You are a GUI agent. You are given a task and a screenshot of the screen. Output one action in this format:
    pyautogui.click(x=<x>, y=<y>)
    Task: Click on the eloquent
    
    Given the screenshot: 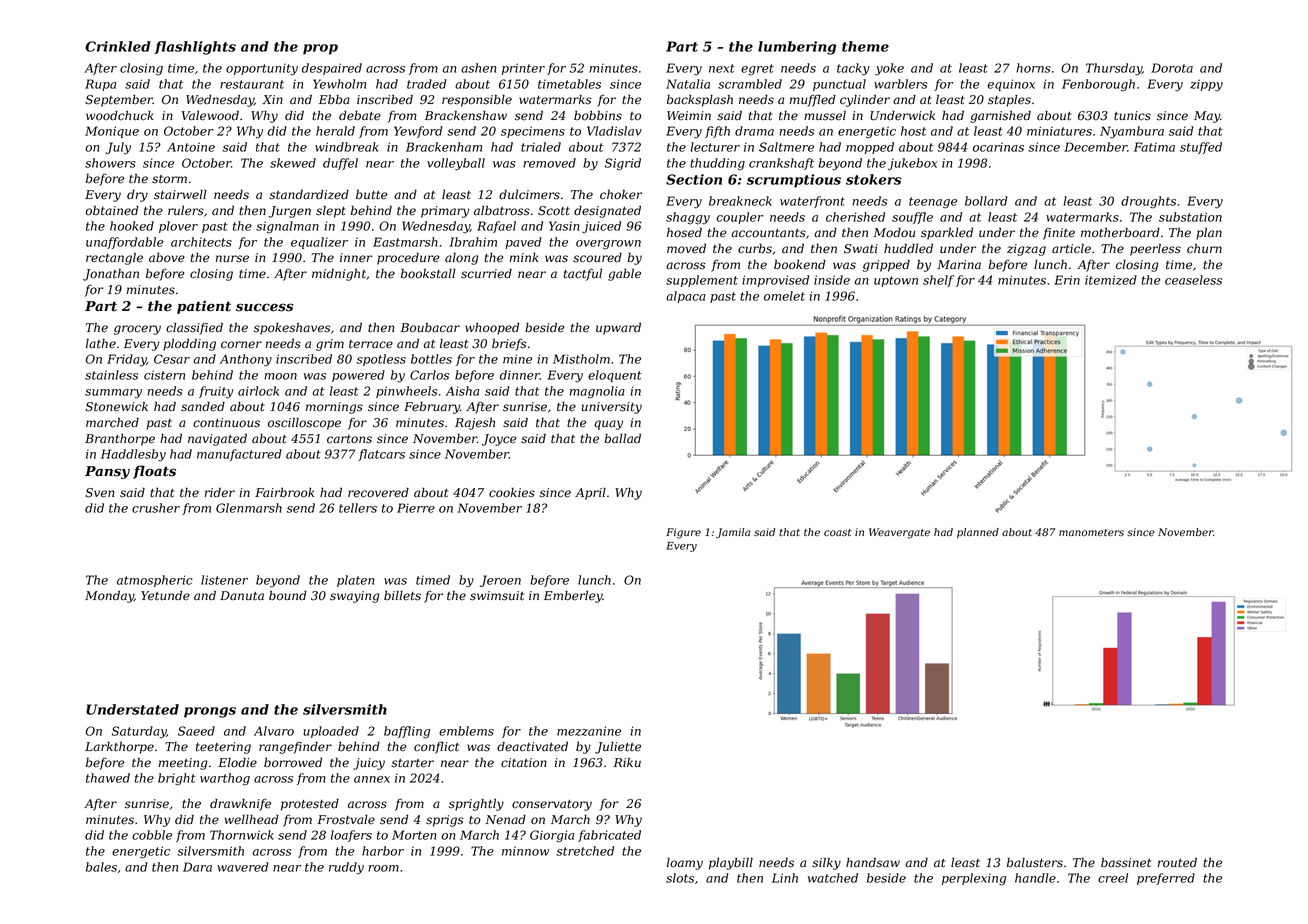 What is the action you would take?
    pyautogui.click(x=615, y=376)
